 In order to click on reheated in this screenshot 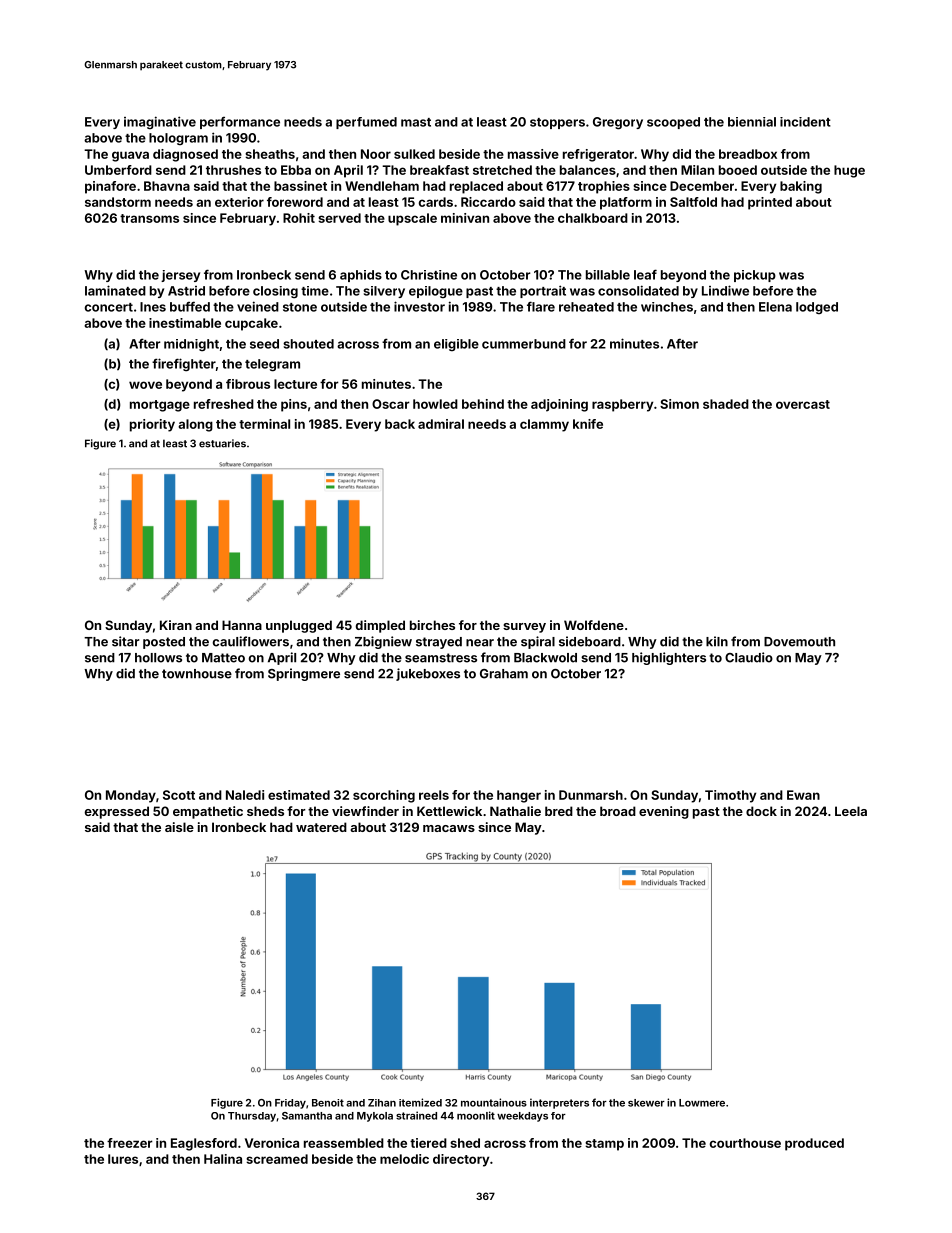, I will do `click(586, 307)`.
